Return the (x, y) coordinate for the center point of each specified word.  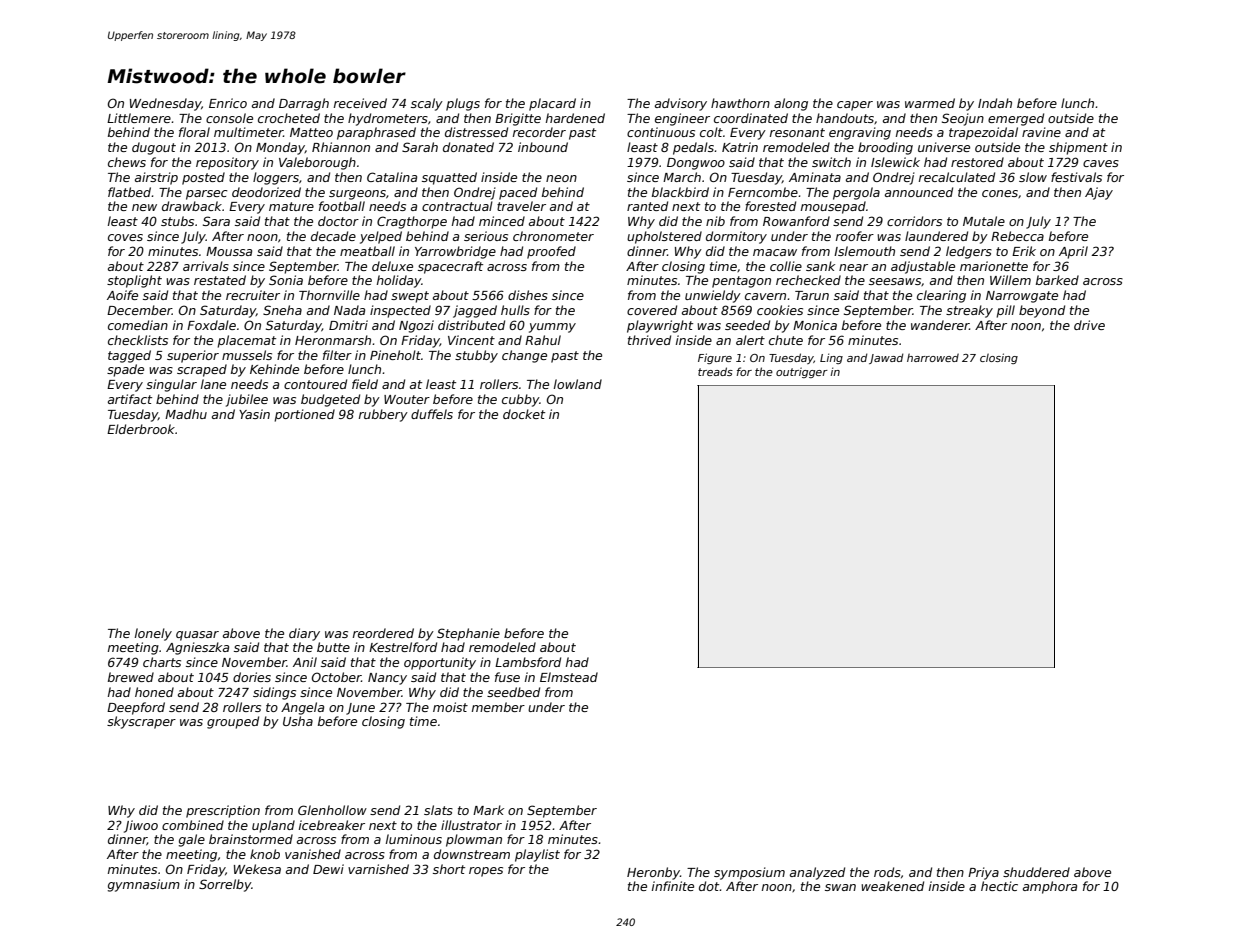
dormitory (736, 237)
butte (333, 647)
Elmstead (569, 677)
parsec (206, 195)
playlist (537, 855)
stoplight (134, 281)
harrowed (933, 357)
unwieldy (713, 296)
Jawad (886, 358)
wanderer (940, 325)
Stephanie (468, 634)
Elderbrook (141, 429)
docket (524, 414)
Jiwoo (141, 826)
